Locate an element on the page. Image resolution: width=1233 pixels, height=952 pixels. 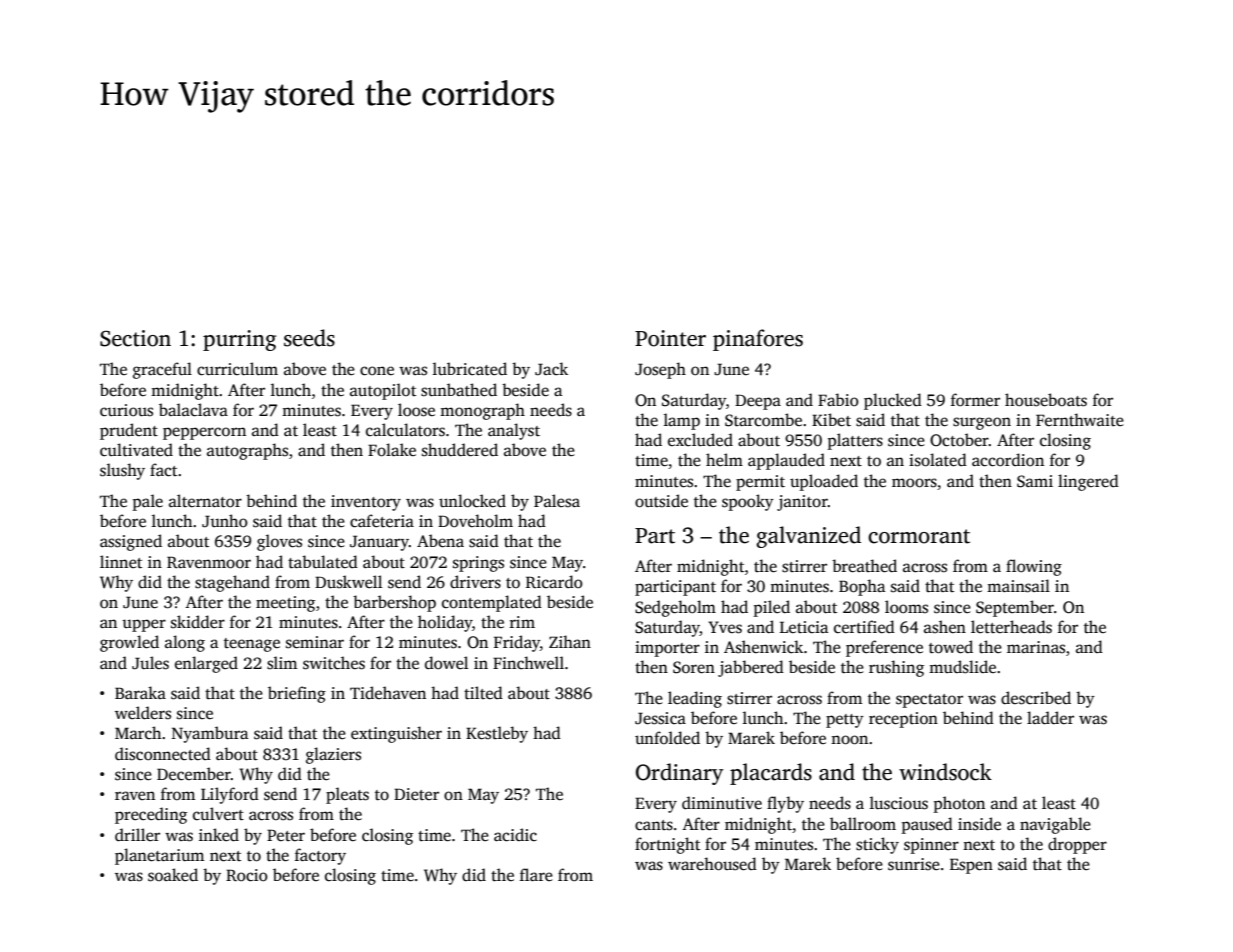
Fernthwaite is located at coordinates (1080, 419).
